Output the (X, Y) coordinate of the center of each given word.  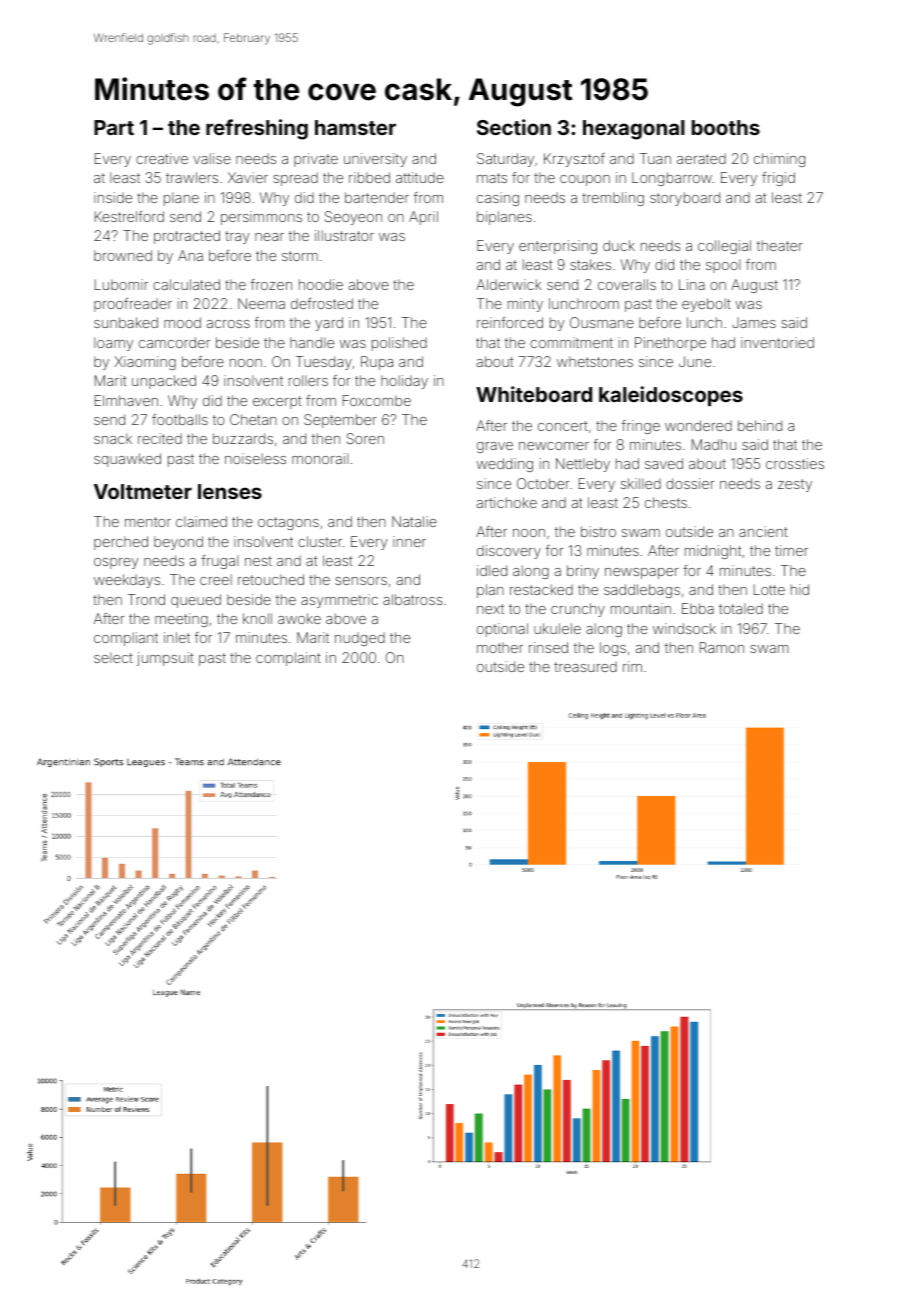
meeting (181, 620)
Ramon (722, 647)
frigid (778, 179)
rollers (308, 380)
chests (666, 502)
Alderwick (508, 284)
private (316, 160)
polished (399, 344)
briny (583, 572)
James (754, 322)
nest (258, 561)
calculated (186, 284)
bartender (377, 197)
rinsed (548, 647)
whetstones (595, 361)
